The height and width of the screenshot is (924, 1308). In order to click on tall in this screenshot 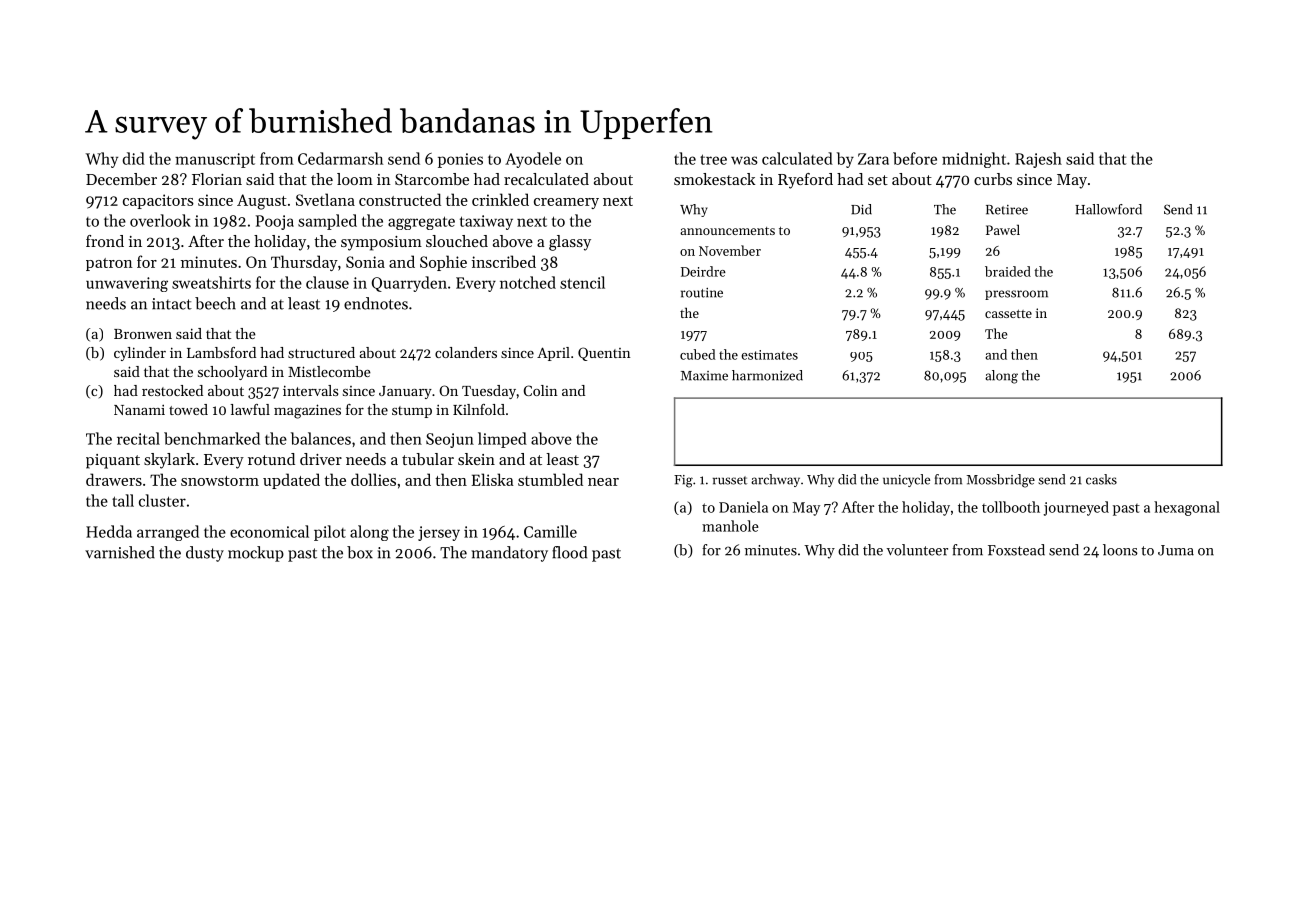, I will do `click(123, 500)`.
